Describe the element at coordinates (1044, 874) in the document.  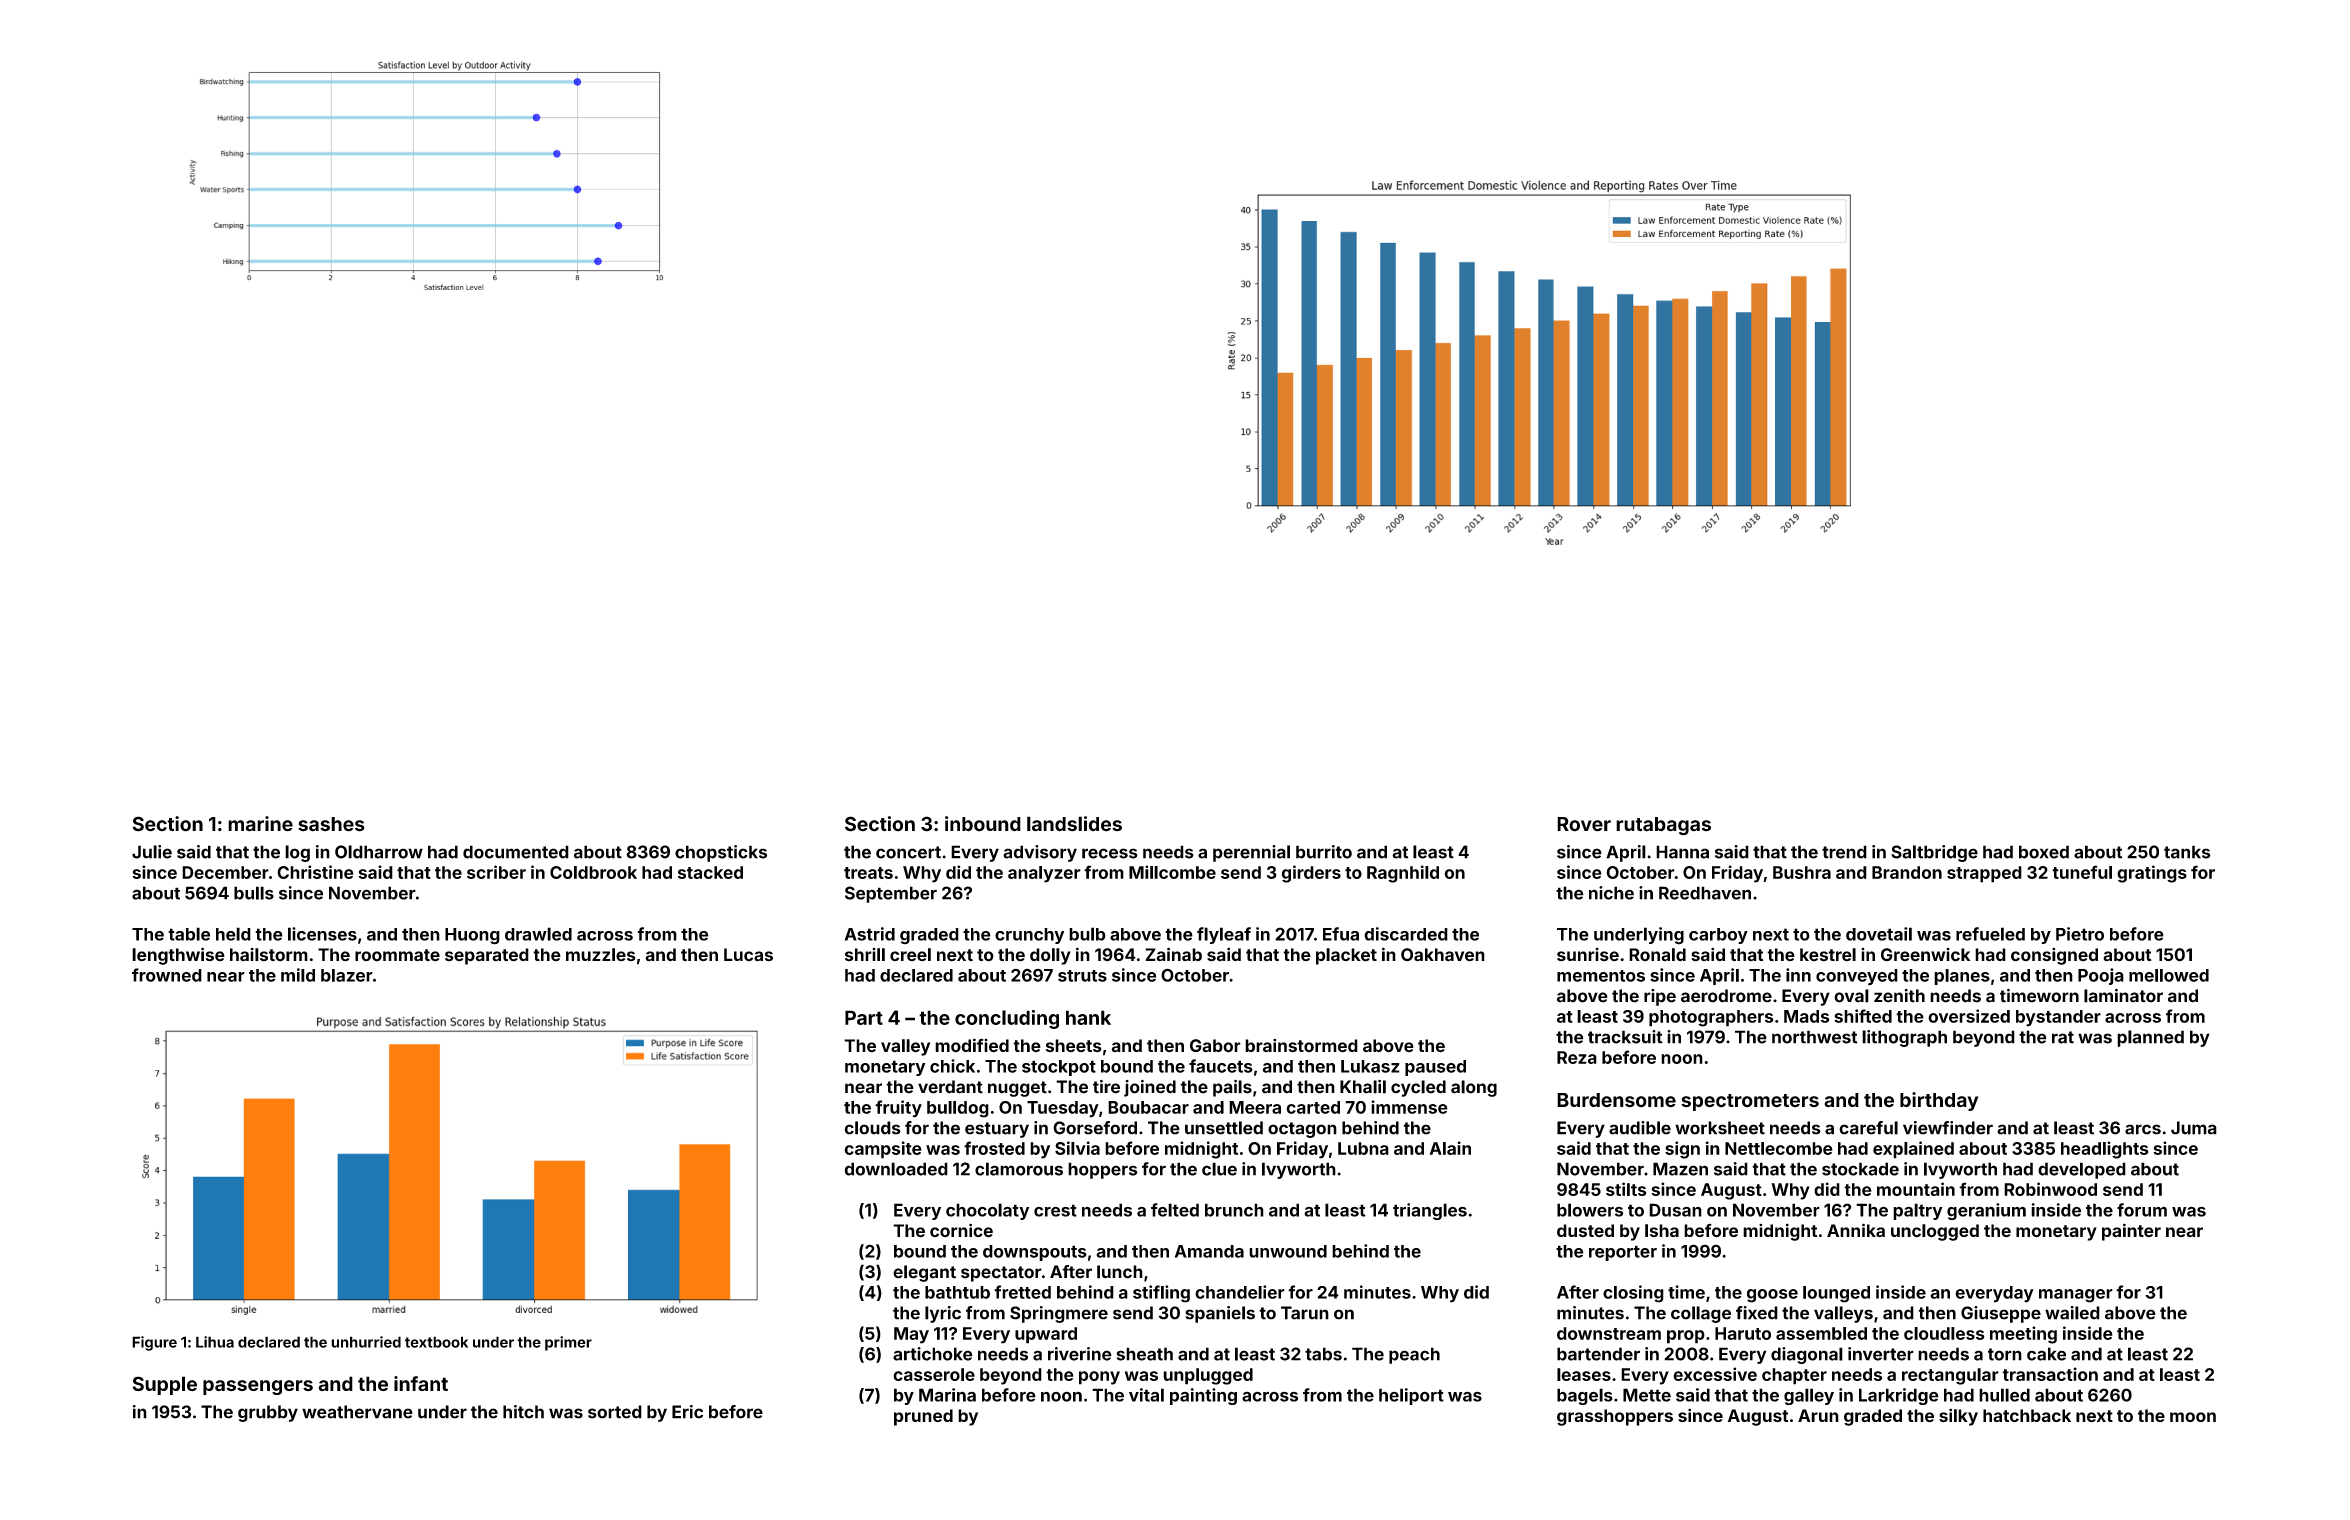
I see `analyzer` at that location.
